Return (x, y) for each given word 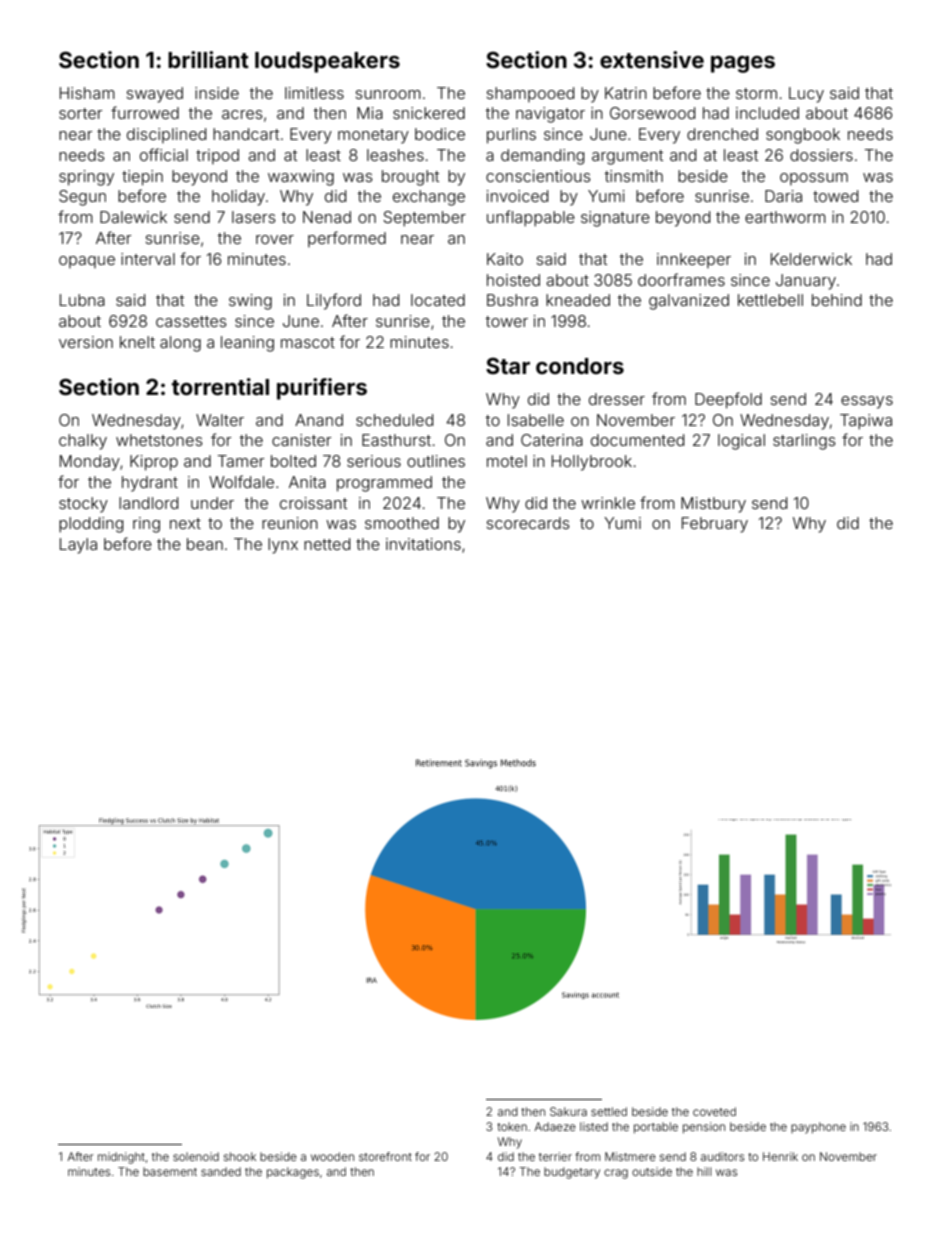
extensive (652, 59)
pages (743, 64)
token (512, 1126)
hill (704, 1171)
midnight (121, 1158)
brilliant (208, 59)
